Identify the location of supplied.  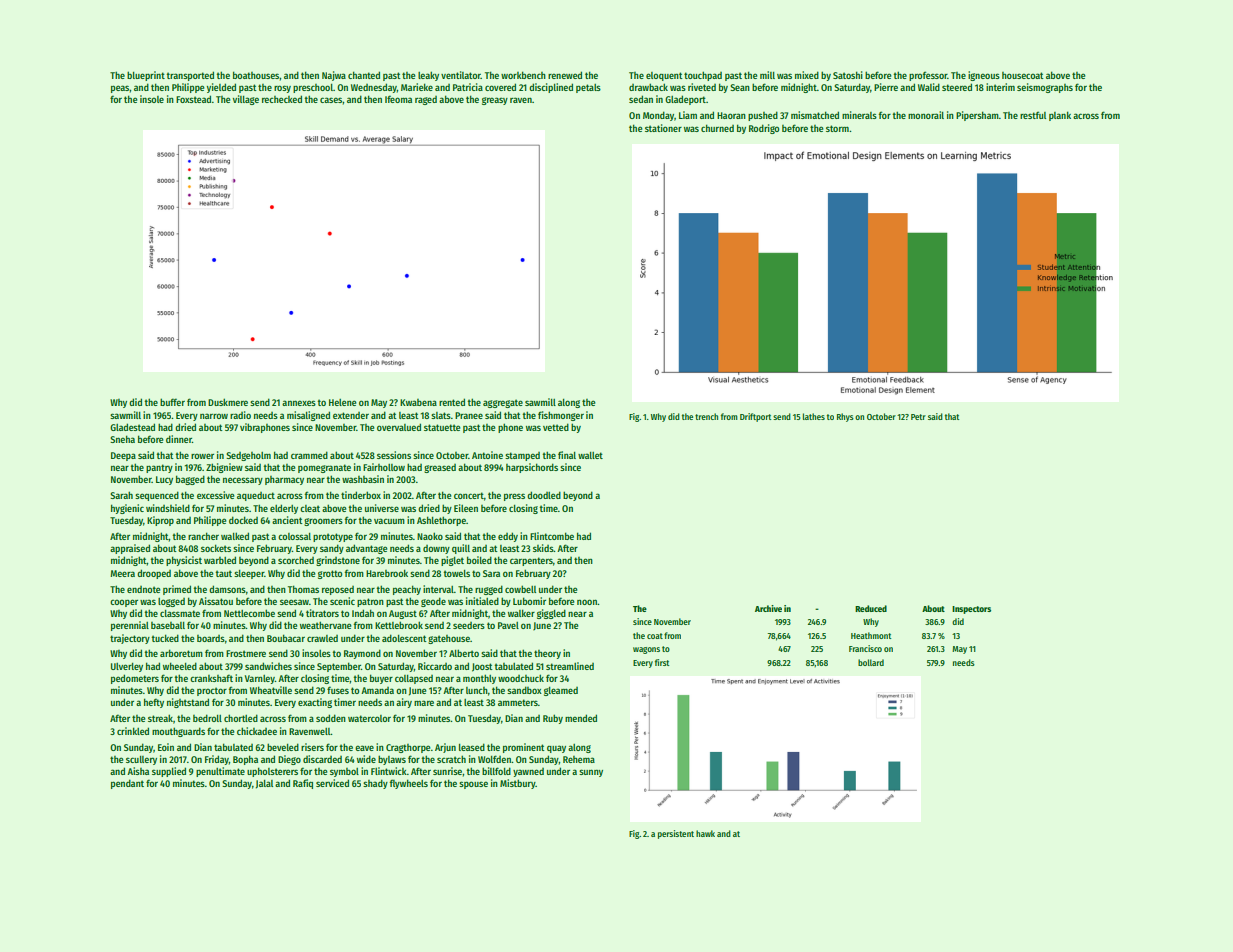
(169, 772).
